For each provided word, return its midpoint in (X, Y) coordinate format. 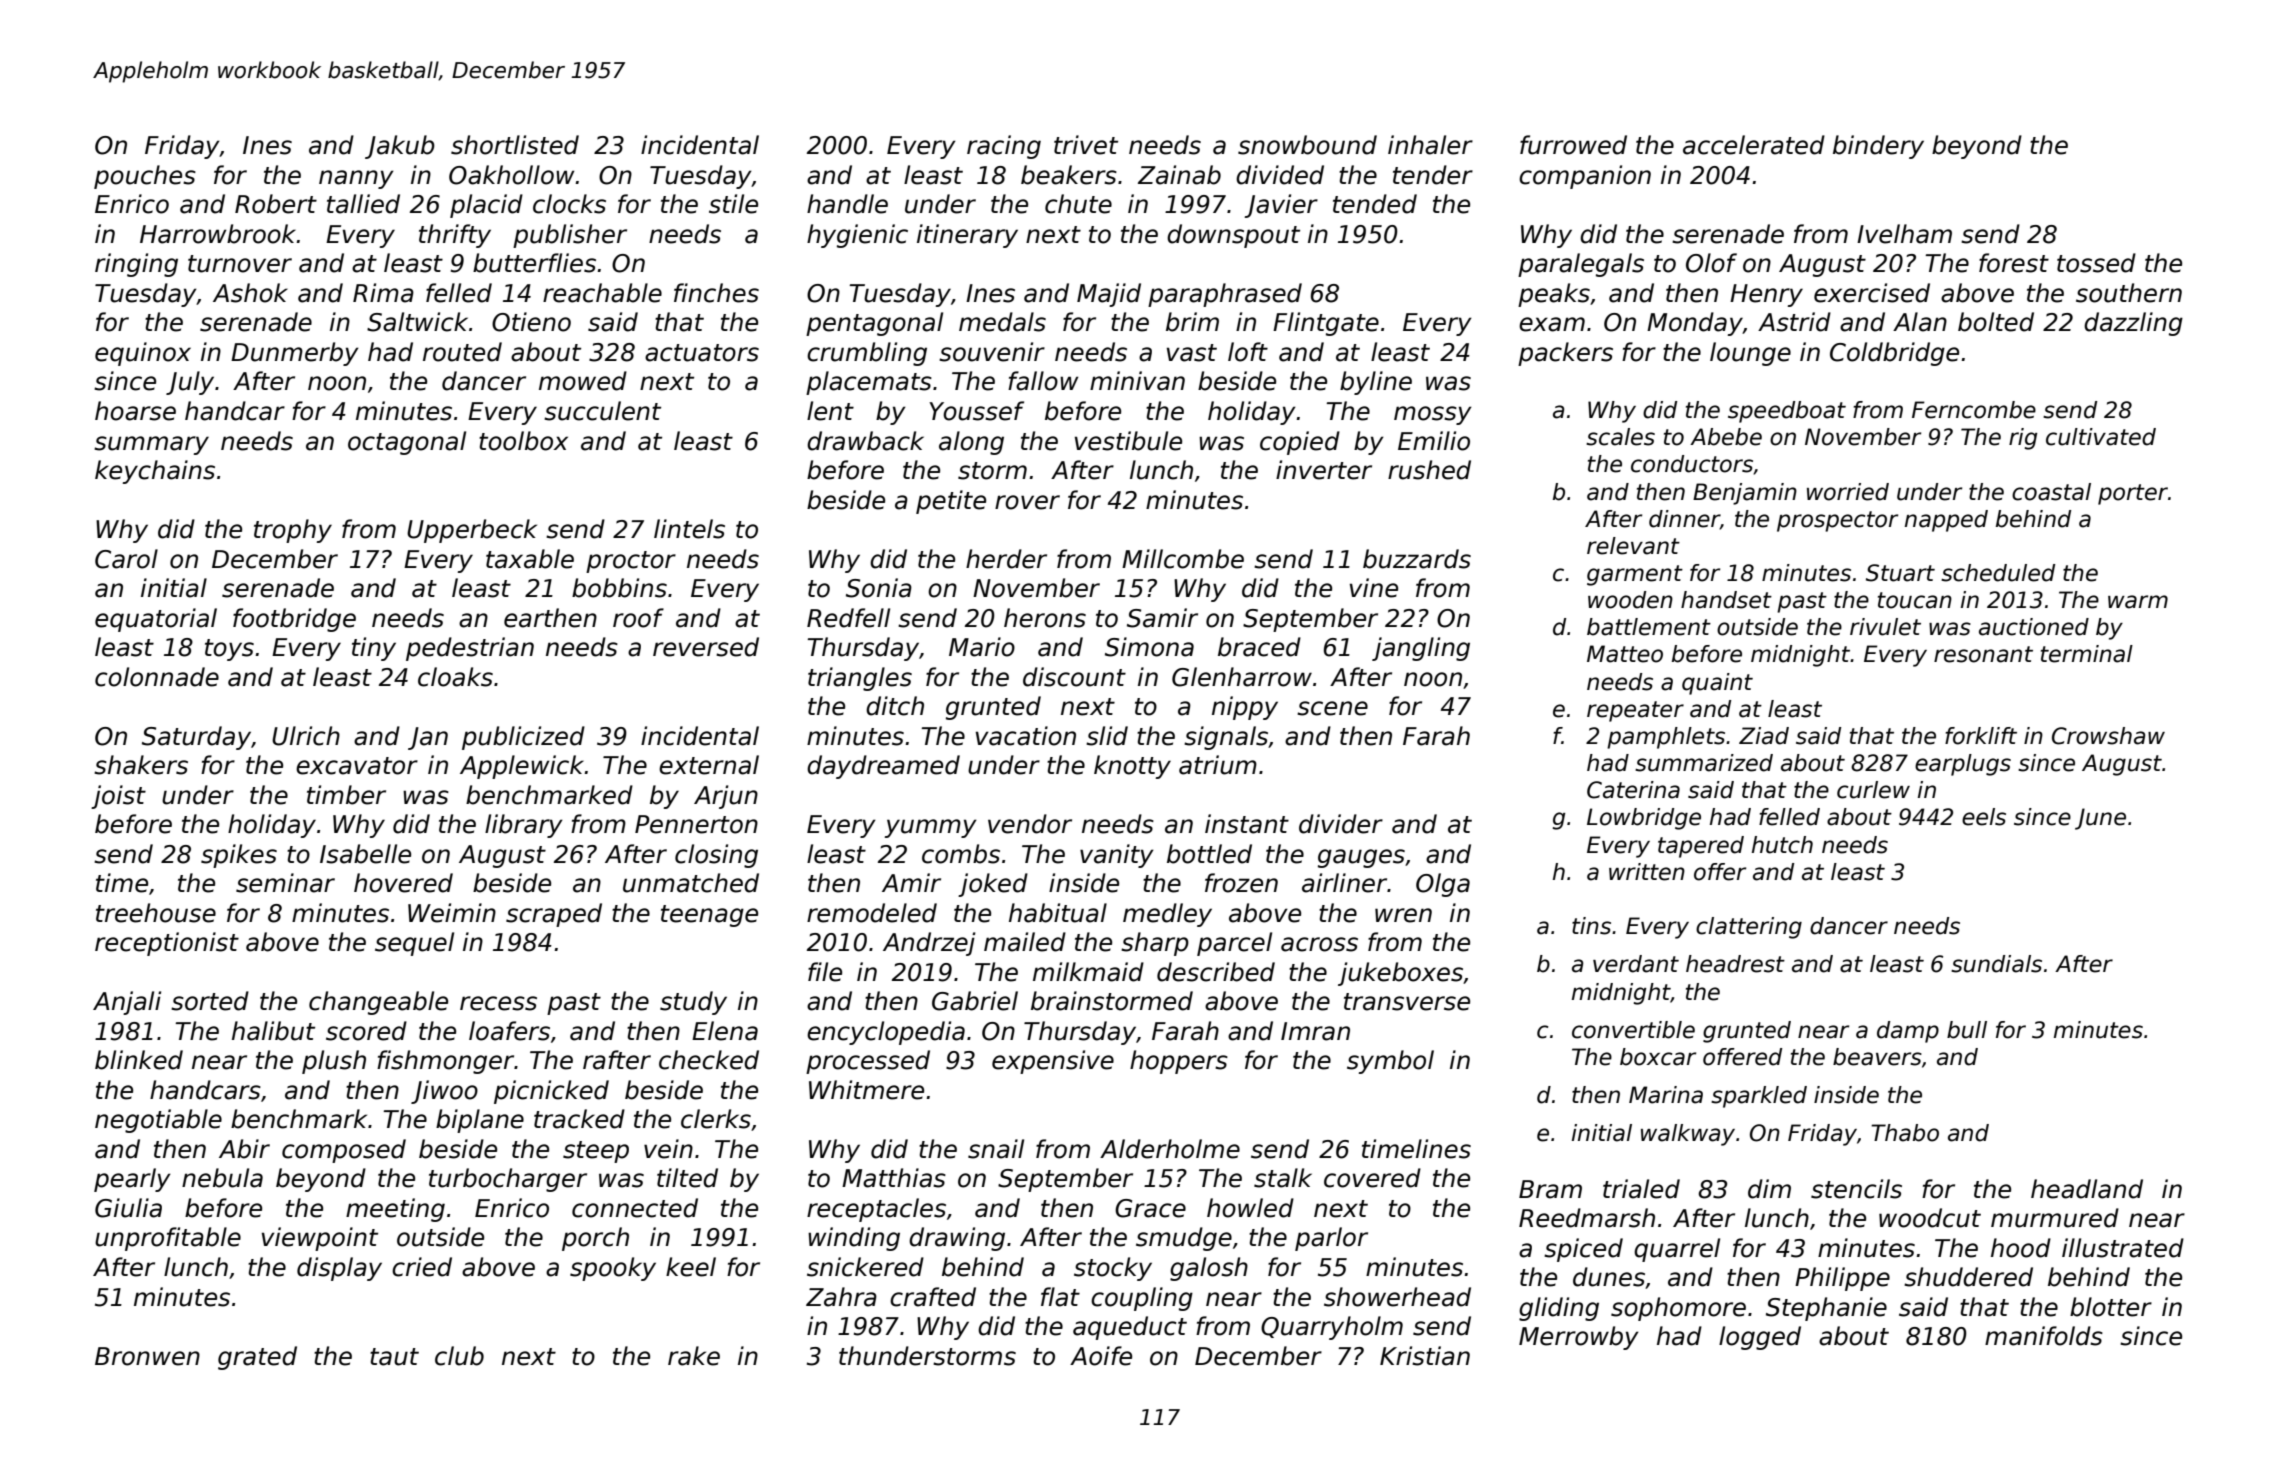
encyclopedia (886, 1033)
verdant (1636, 964)
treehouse (156, 913)
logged (1760, 1338)
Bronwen (147, 1356)
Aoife (1101, 1356)
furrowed (1573, 145)
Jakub (400, 147)
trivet (1086, 145)
